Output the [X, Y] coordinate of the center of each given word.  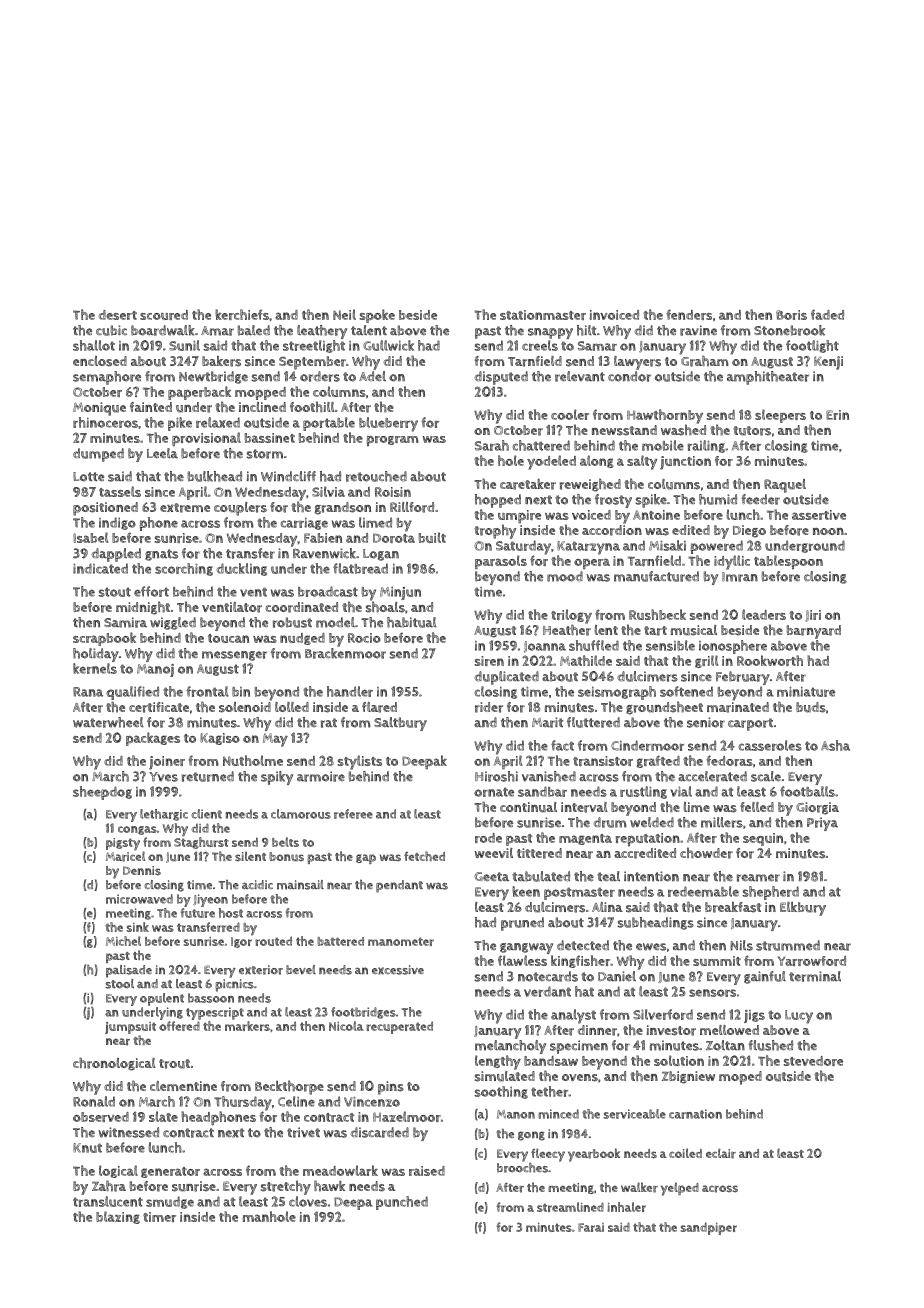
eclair [721, 1153]
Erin [837, 415]
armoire [321, 776]
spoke [377, 316]
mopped [260, 393]
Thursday [243, 1103]
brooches [522, 1168]
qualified [132, 693]
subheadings [655, 923]
